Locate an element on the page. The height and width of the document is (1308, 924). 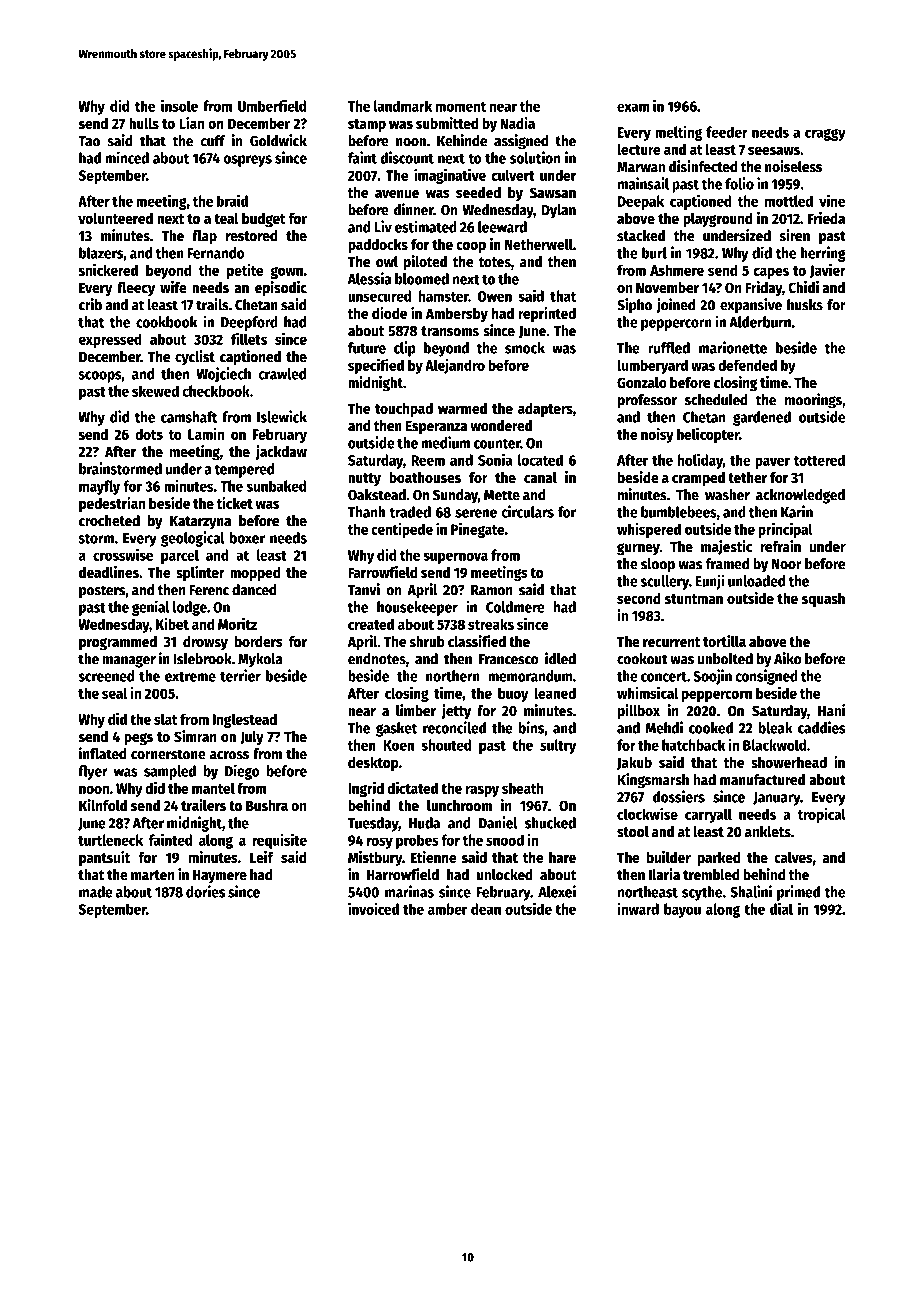
made is located at coordinates (96, 892).
